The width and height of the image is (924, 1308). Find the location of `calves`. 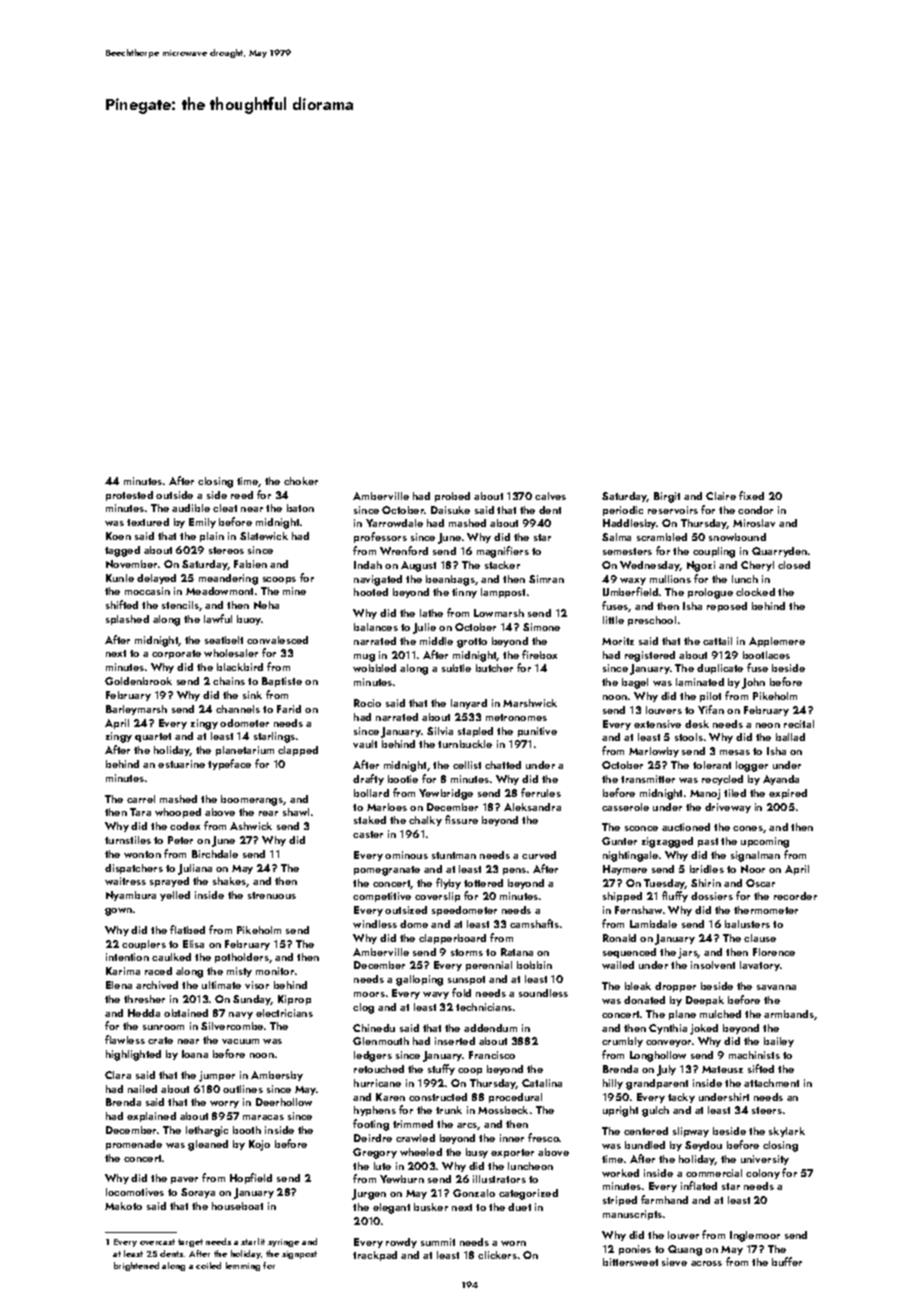

calves is located at coordinates (550, 496).
